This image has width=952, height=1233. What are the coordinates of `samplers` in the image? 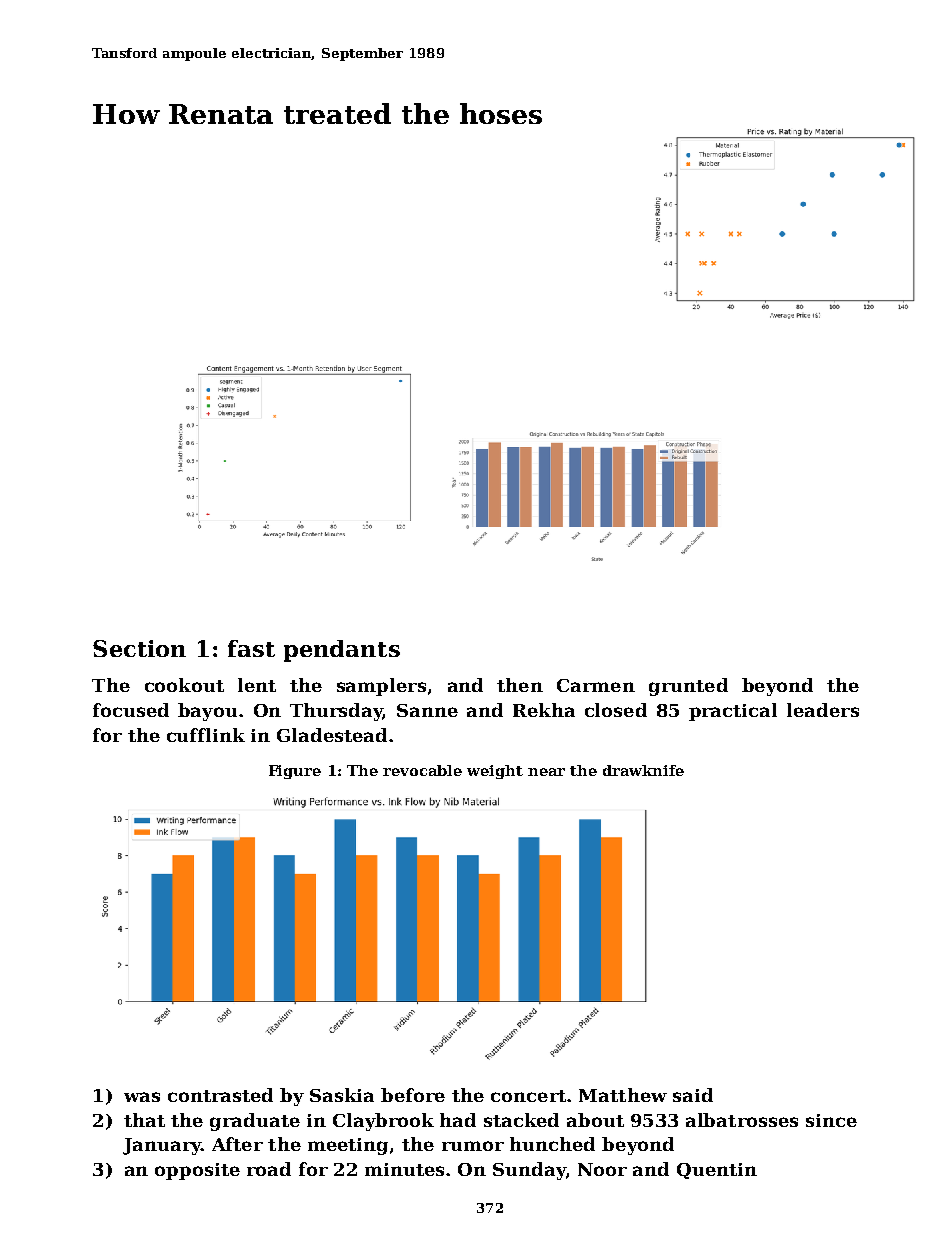 It's located at (381, 687).
